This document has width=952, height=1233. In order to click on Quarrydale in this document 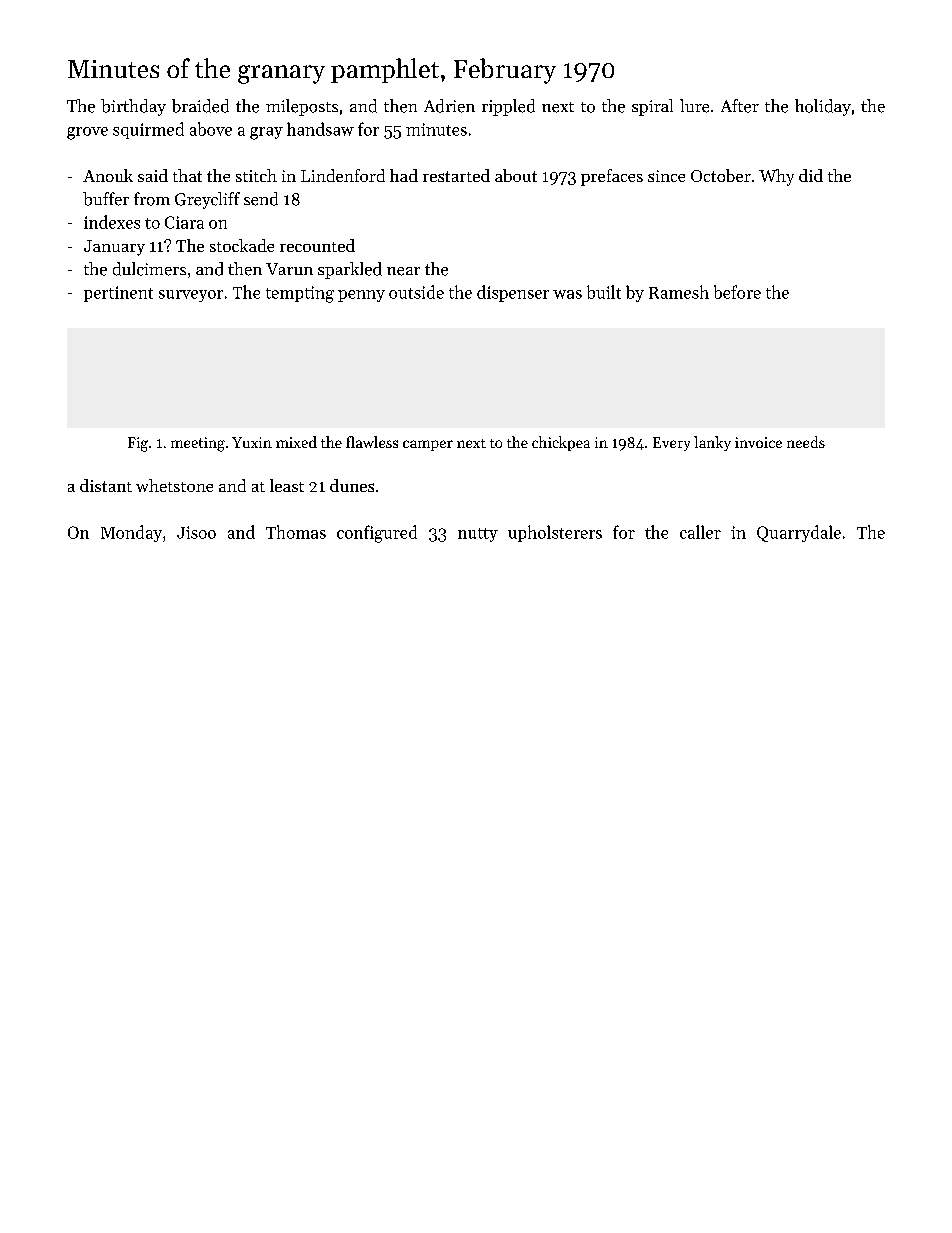, I will do `click(799, 533)`.
